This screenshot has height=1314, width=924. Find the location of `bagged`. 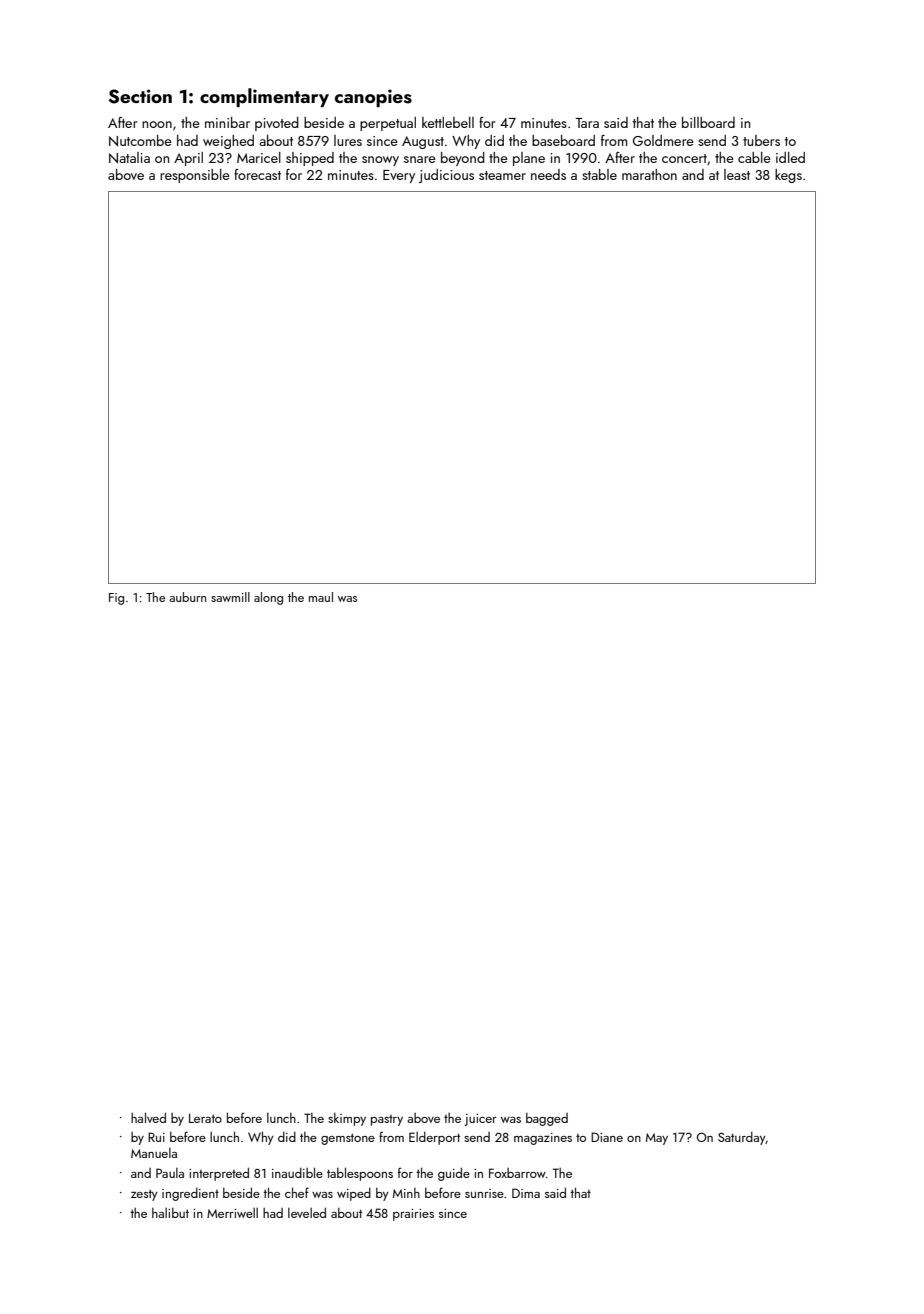

bagged is located at coordinates (547, 1119).
